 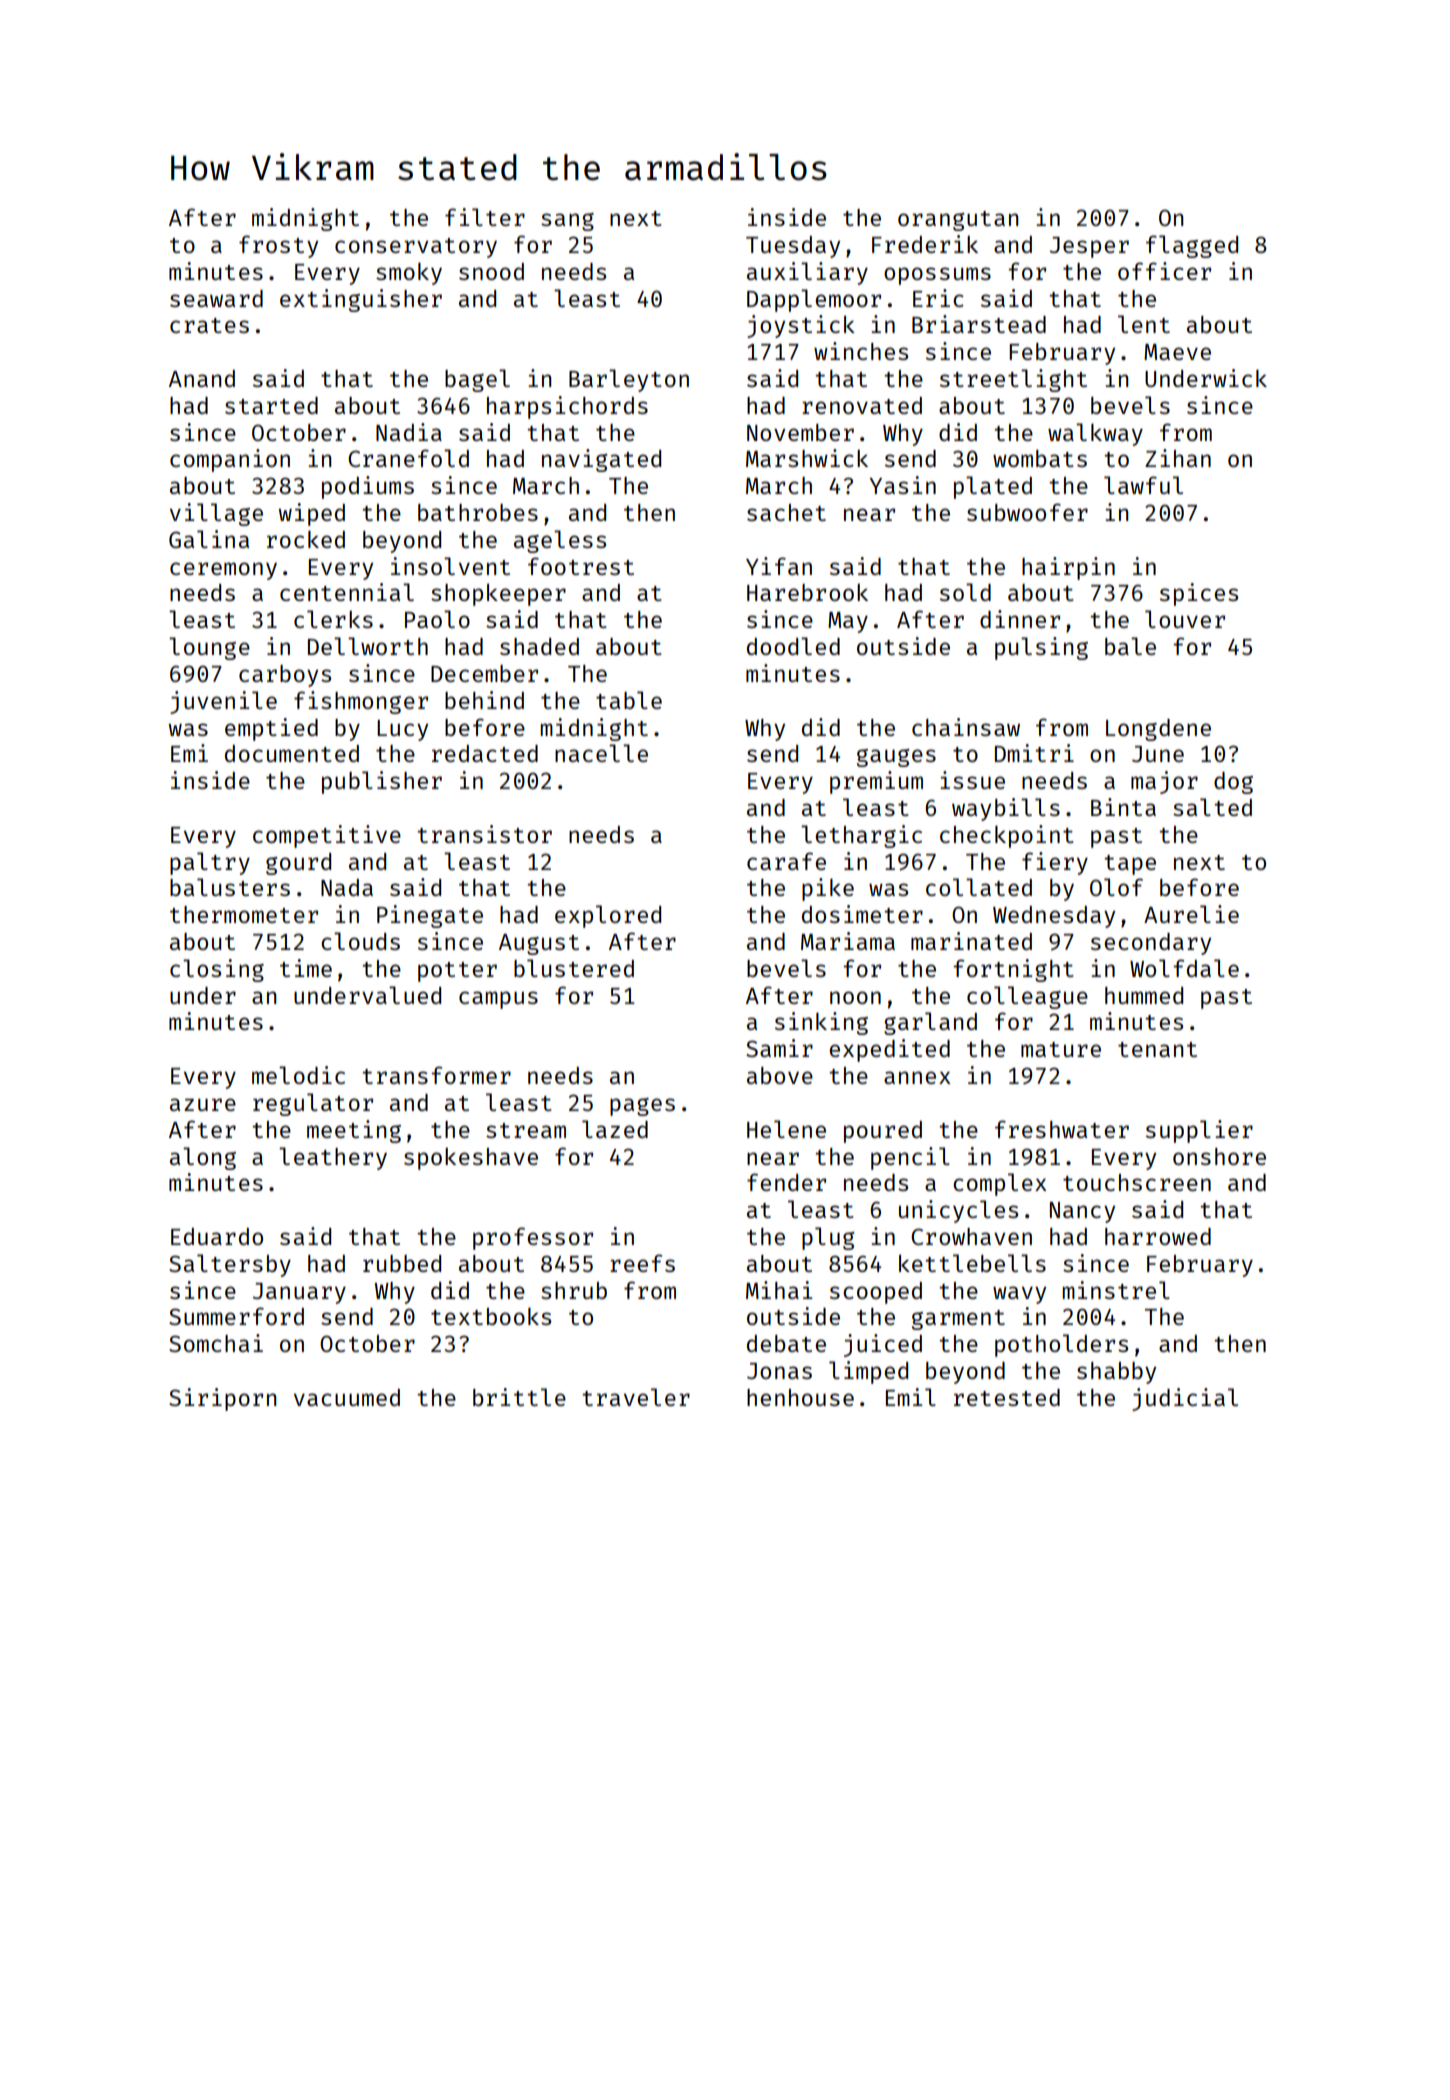 I want to click on tenant, so click(x=1157, y=1049).
